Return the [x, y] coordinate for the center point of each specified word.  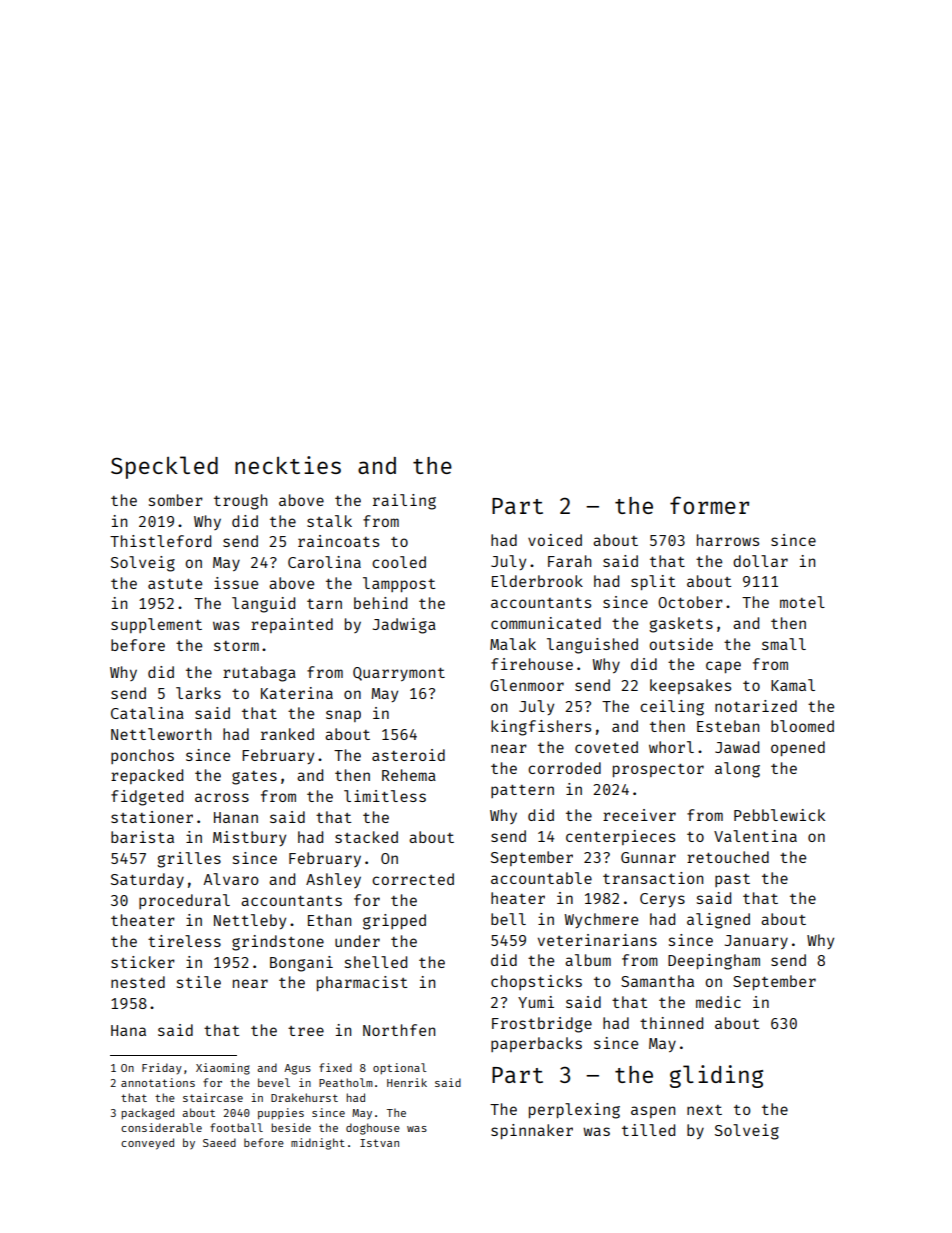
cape [723, 667]
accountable [541, 878]
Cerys [662, 900]
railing [404, 502]
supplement [156, 625]
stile [199, 982]
